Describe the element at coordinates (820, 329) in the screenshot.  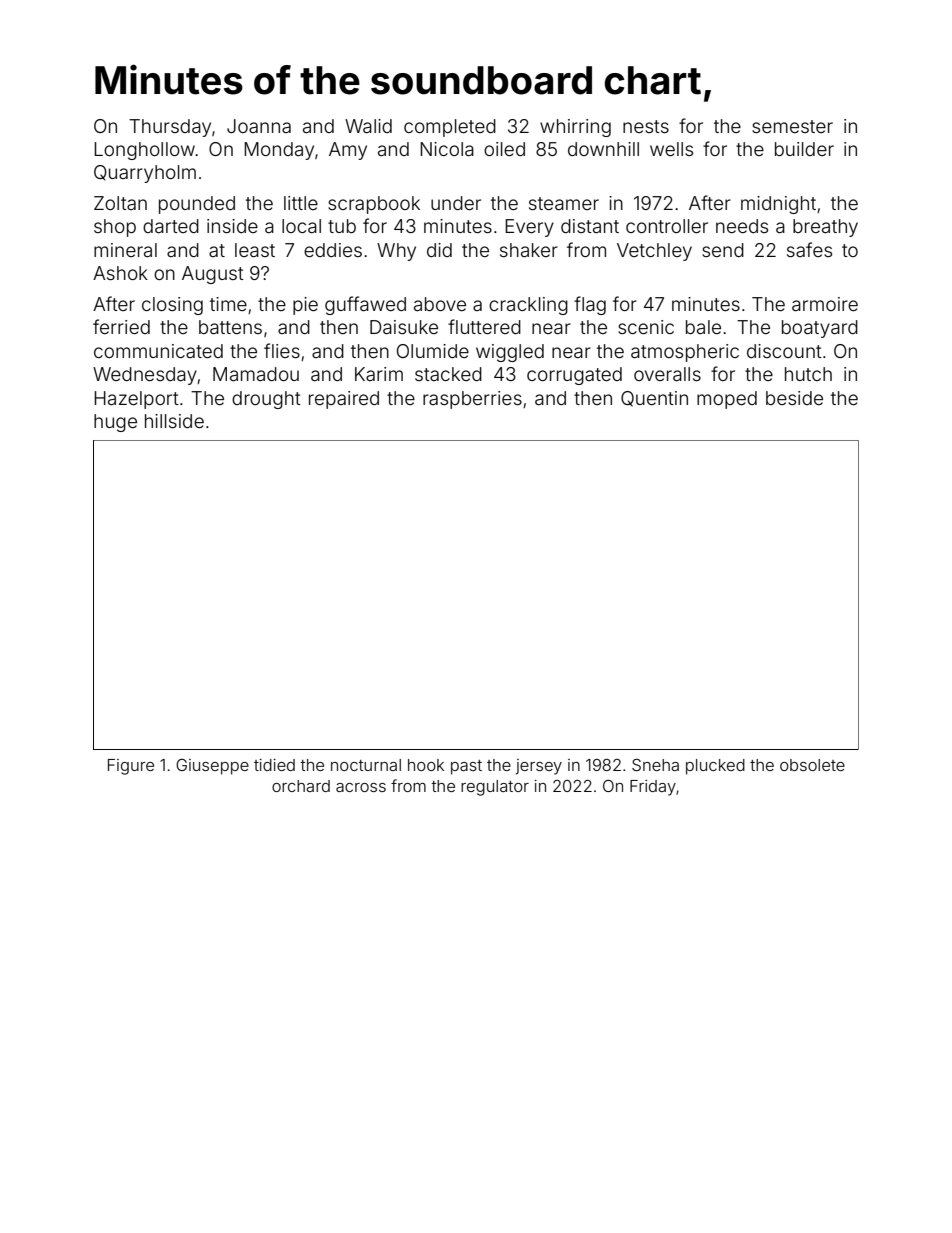
I see `boatyard` at that location.
